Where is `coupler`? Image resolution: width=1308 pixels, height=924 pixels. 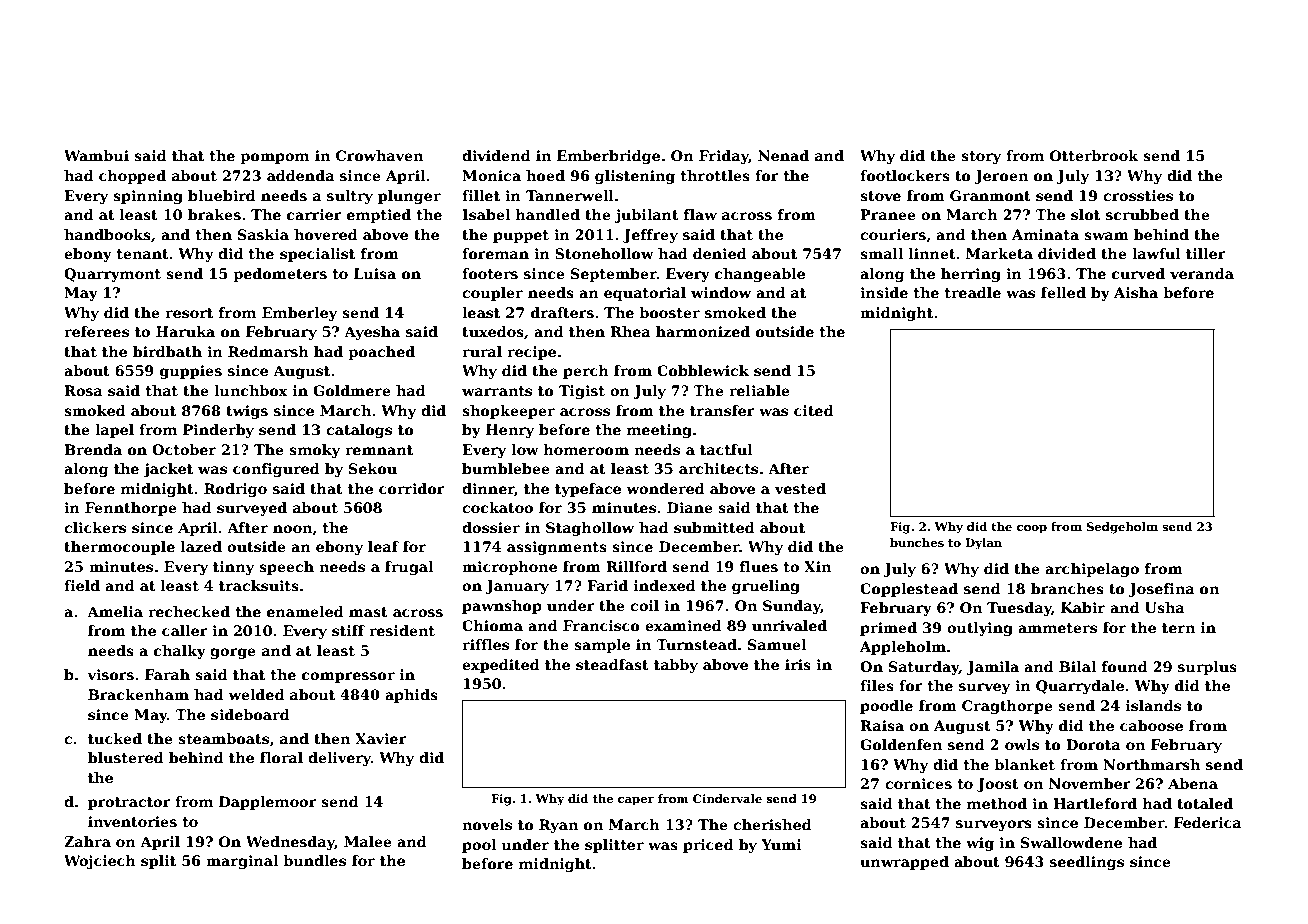 coupler is located at coordinates (492, 294).
